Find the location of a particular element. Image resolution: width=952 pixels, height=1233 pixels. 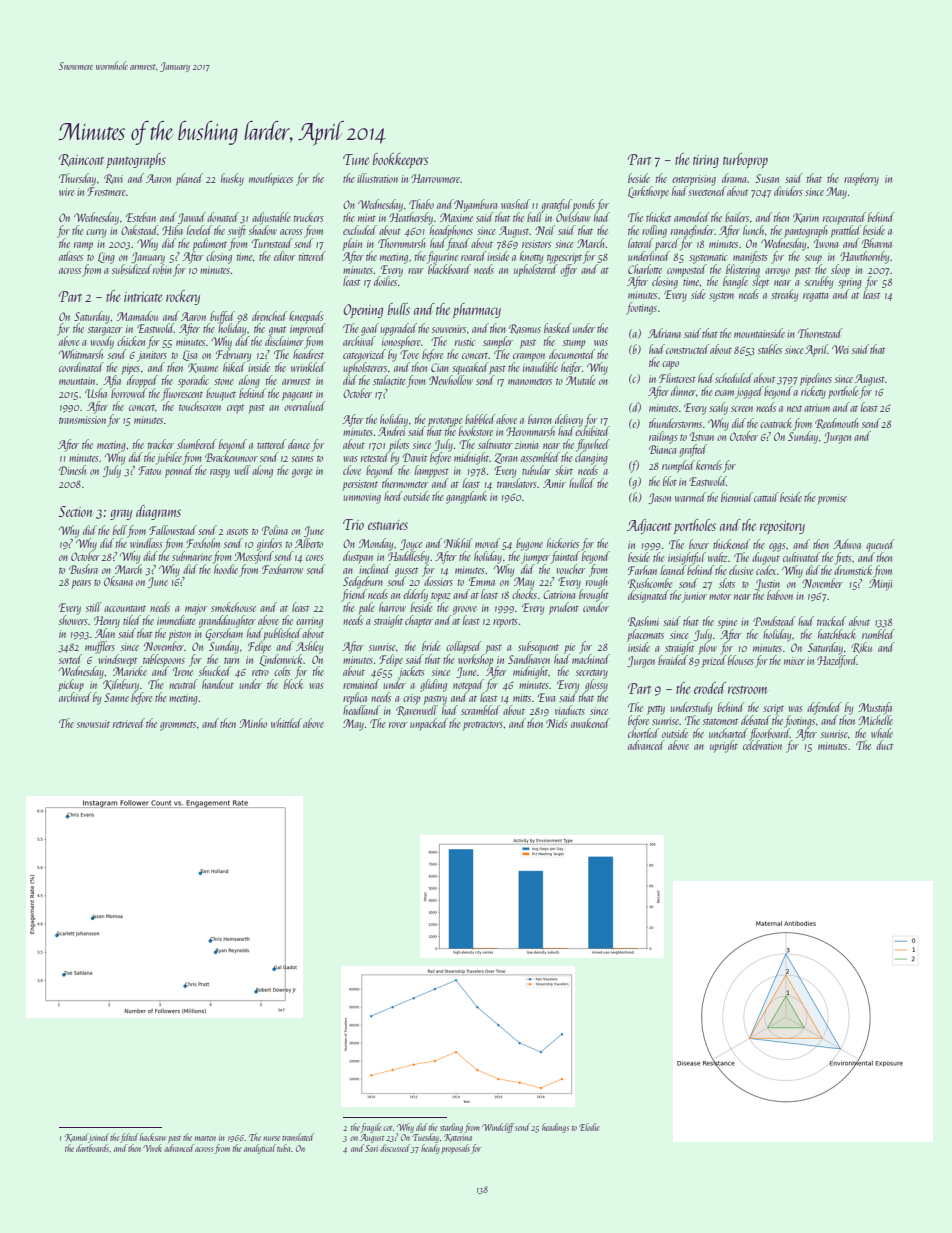

snowsuit is located at coordinates (93, 724).
